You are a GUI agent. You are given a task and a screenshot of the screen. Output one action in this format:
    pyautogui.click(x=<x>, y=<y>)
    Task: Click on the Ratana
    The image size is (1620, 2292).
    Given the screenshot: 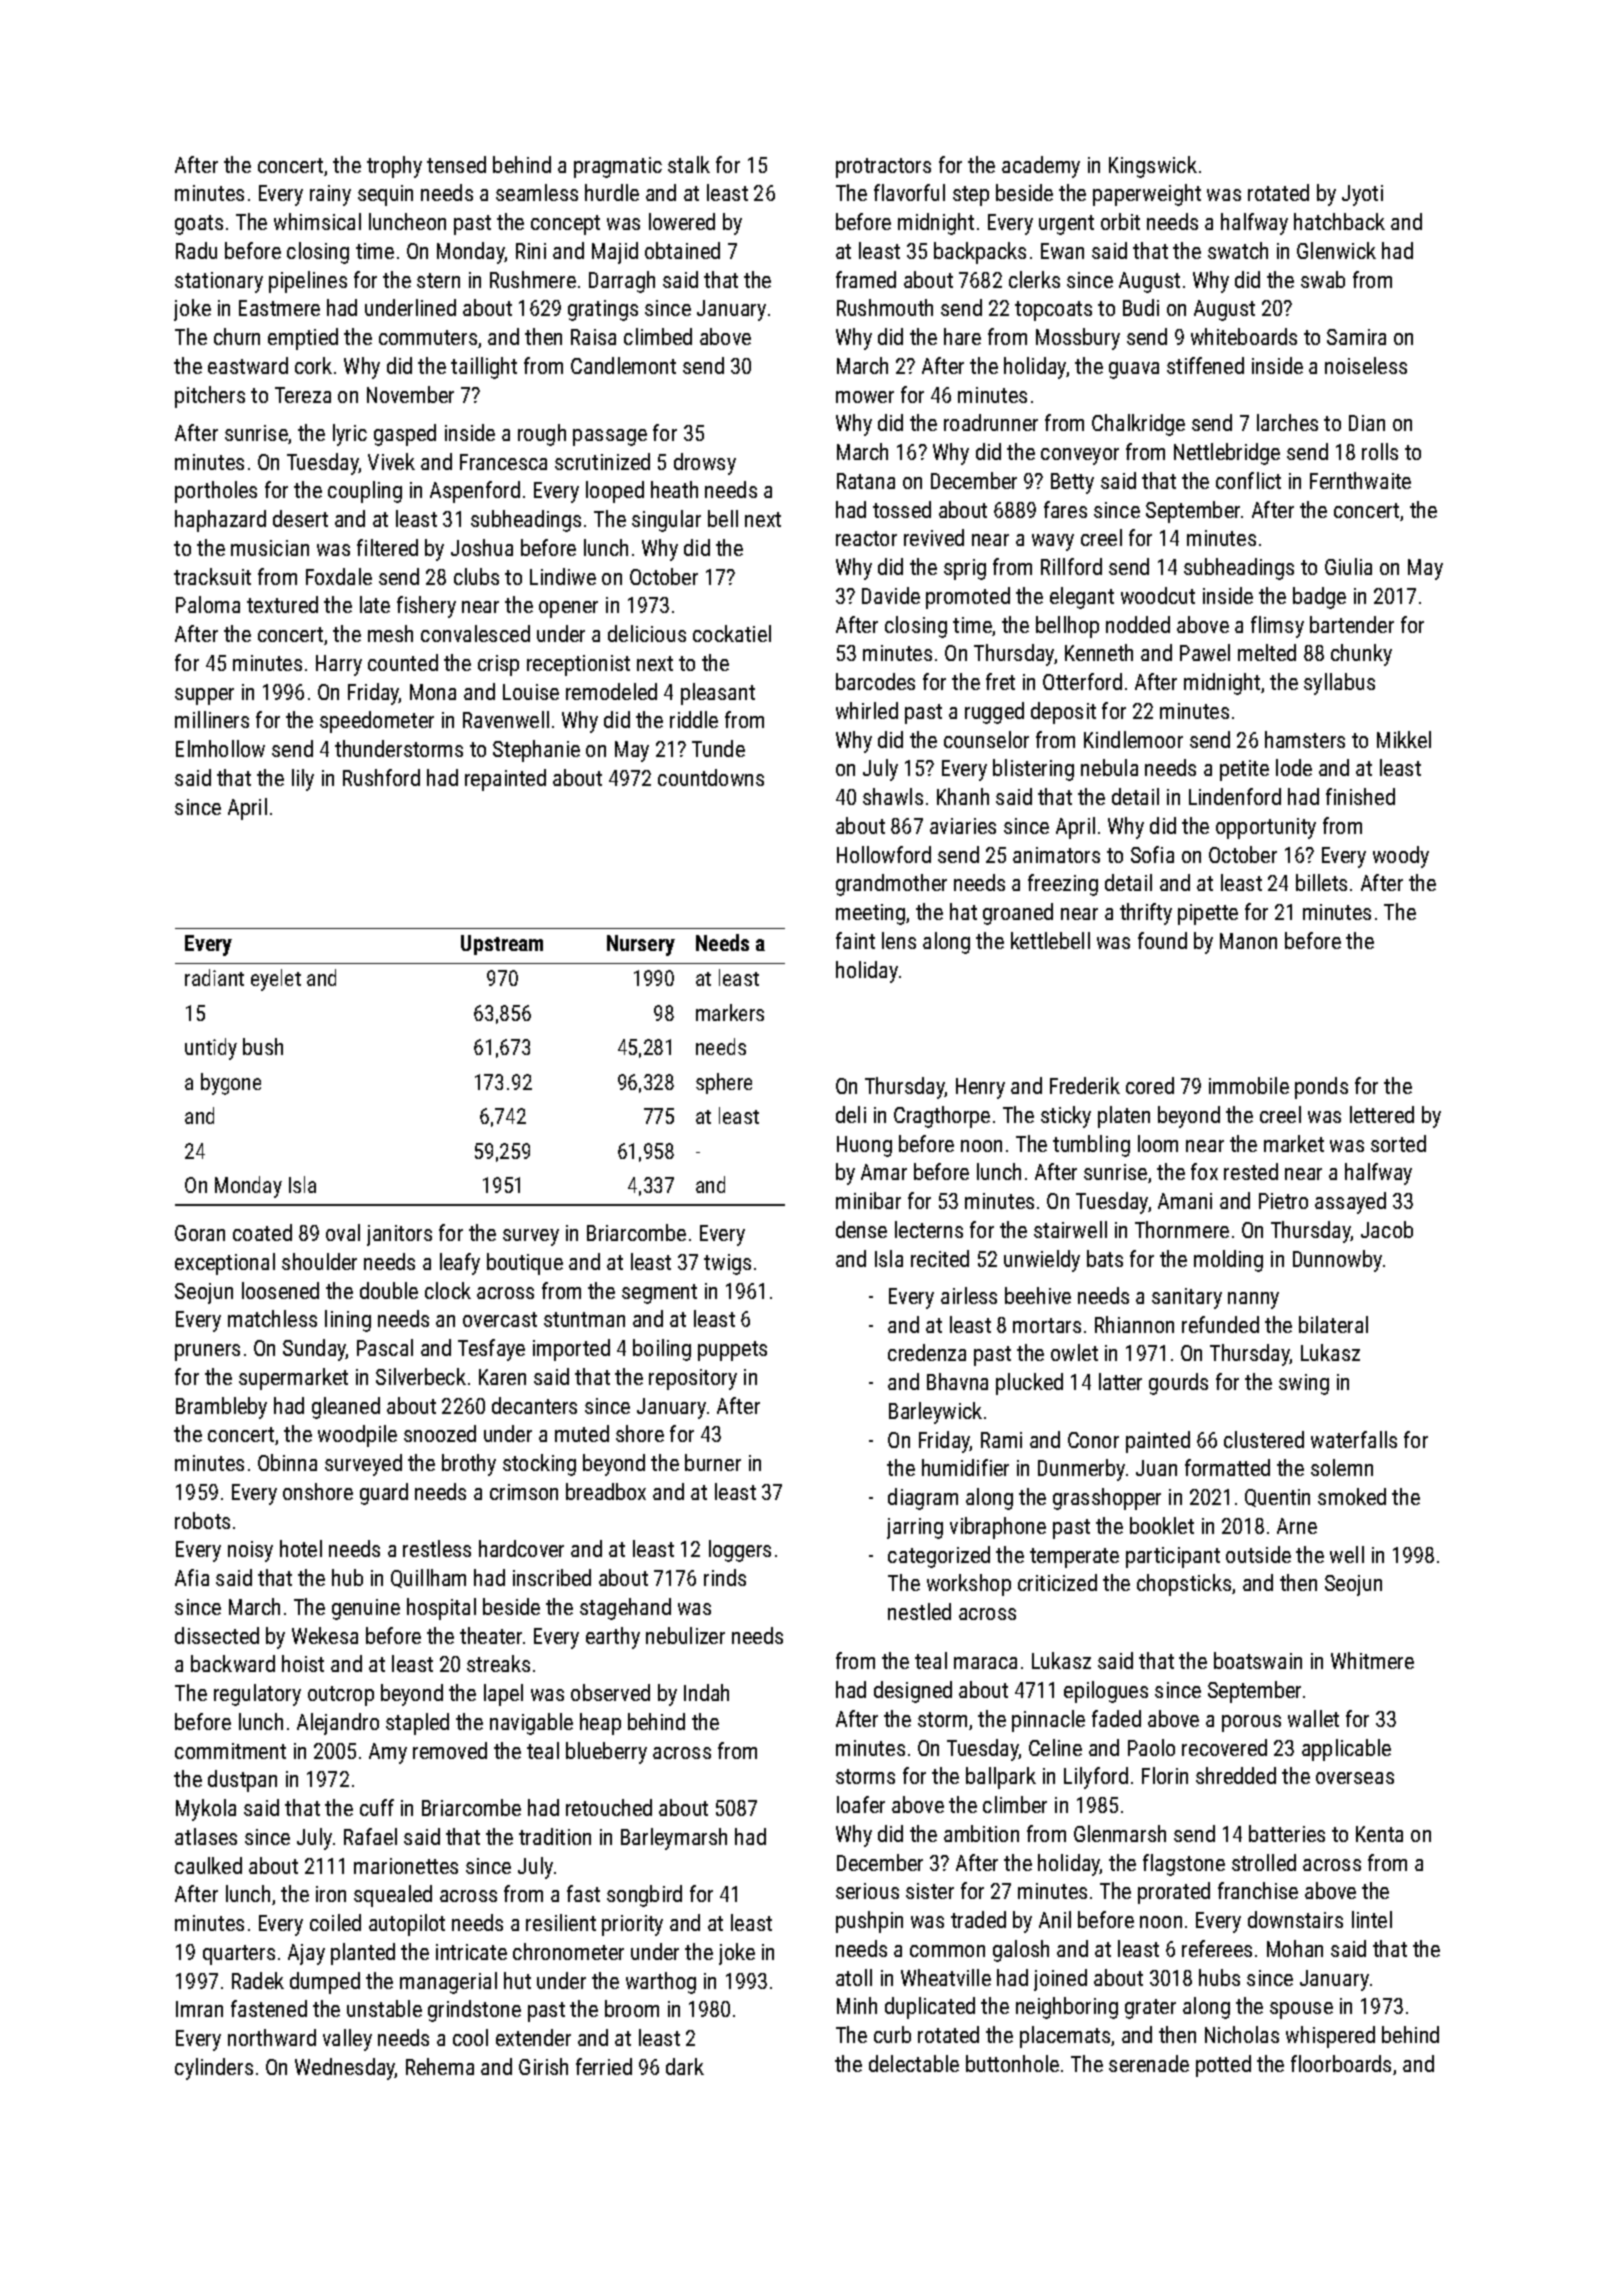 What is the action you would take?
    pyautogui.click(x=866, y=481)
